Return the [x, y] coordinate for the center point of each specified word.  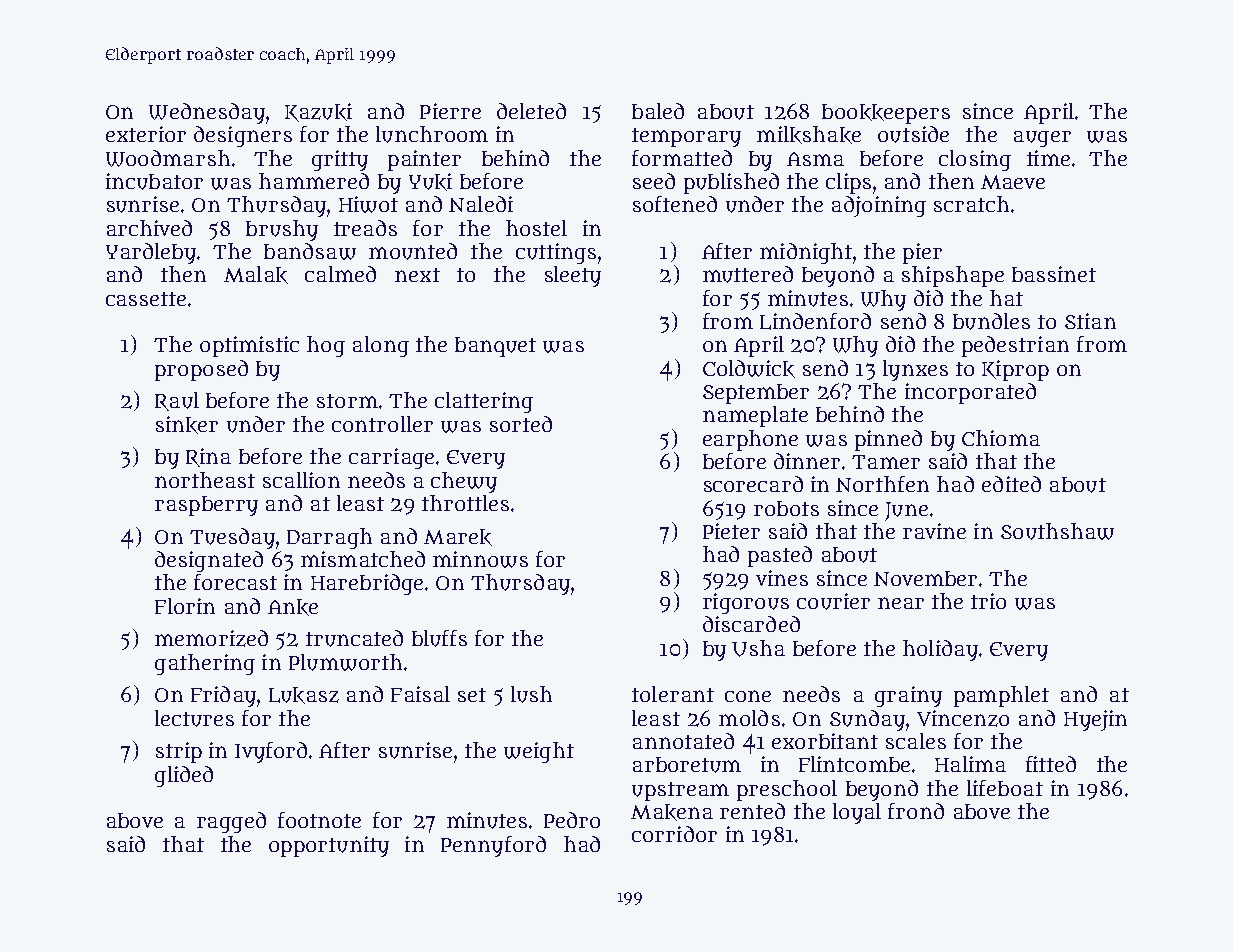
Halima [970, 764]
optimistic [249, 346]
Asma [815, 159]
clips [848, 183]
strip [179, 752]
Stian [1090, 321]
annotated [683, 741]
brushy [282, 230]
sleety [573, 276]
